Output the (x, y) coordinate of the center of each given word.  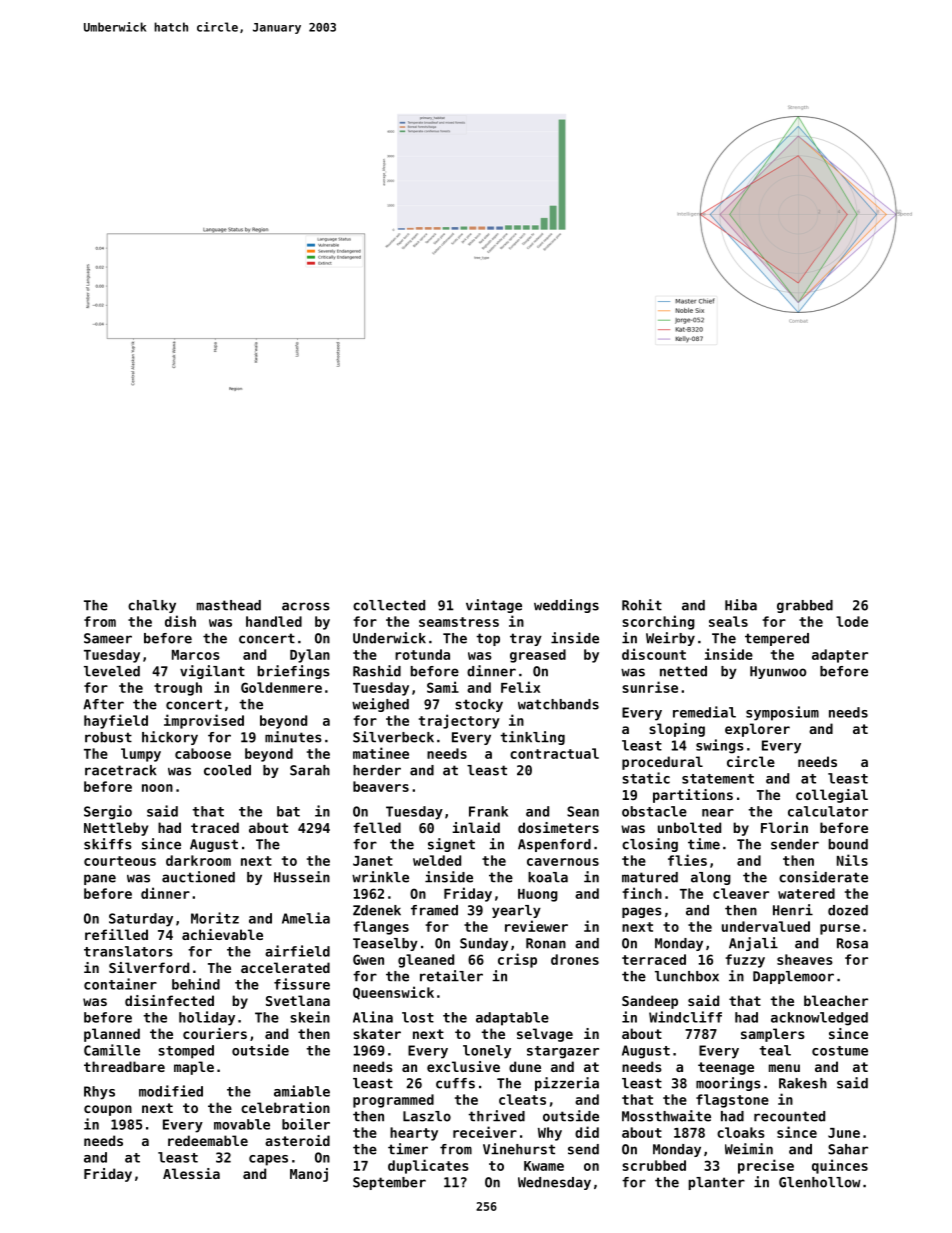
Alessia (191, 1173)
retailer (451, 976)
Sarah (310, 770)
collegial (832, 796)
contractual (554, 753)
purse (840, 929)
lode (852, 621)
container (120, 984)
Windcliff (685, 1017)
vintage (494, 606)
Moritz (215, 918)
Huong (538, 895)
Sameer (108, 638)
